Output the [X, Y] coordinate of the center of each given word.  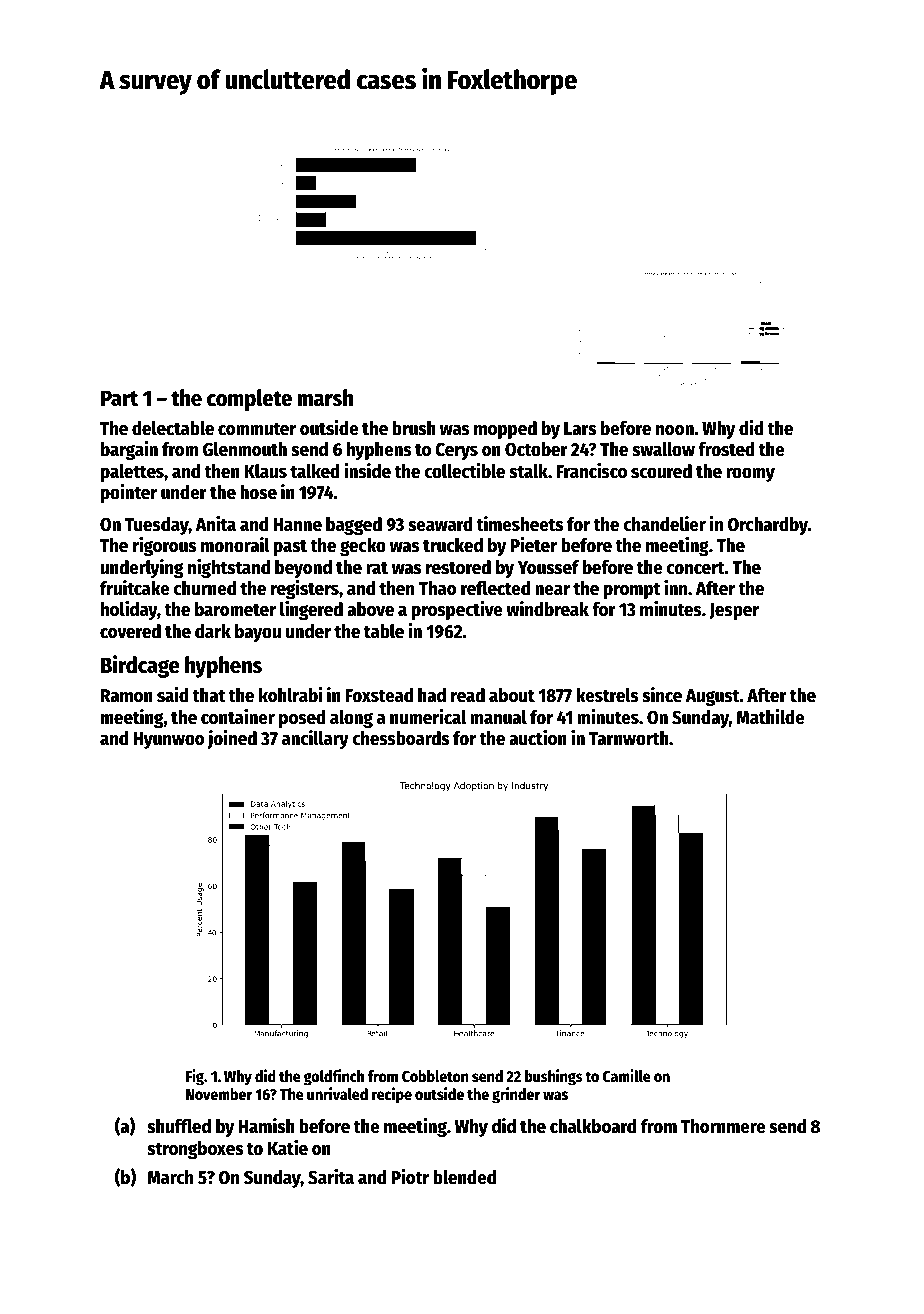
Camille [627, 1076]
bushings [554, 1077]
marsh [325, 398]
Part [119, 398]
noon [675, 430]
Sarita [331, 1177]
